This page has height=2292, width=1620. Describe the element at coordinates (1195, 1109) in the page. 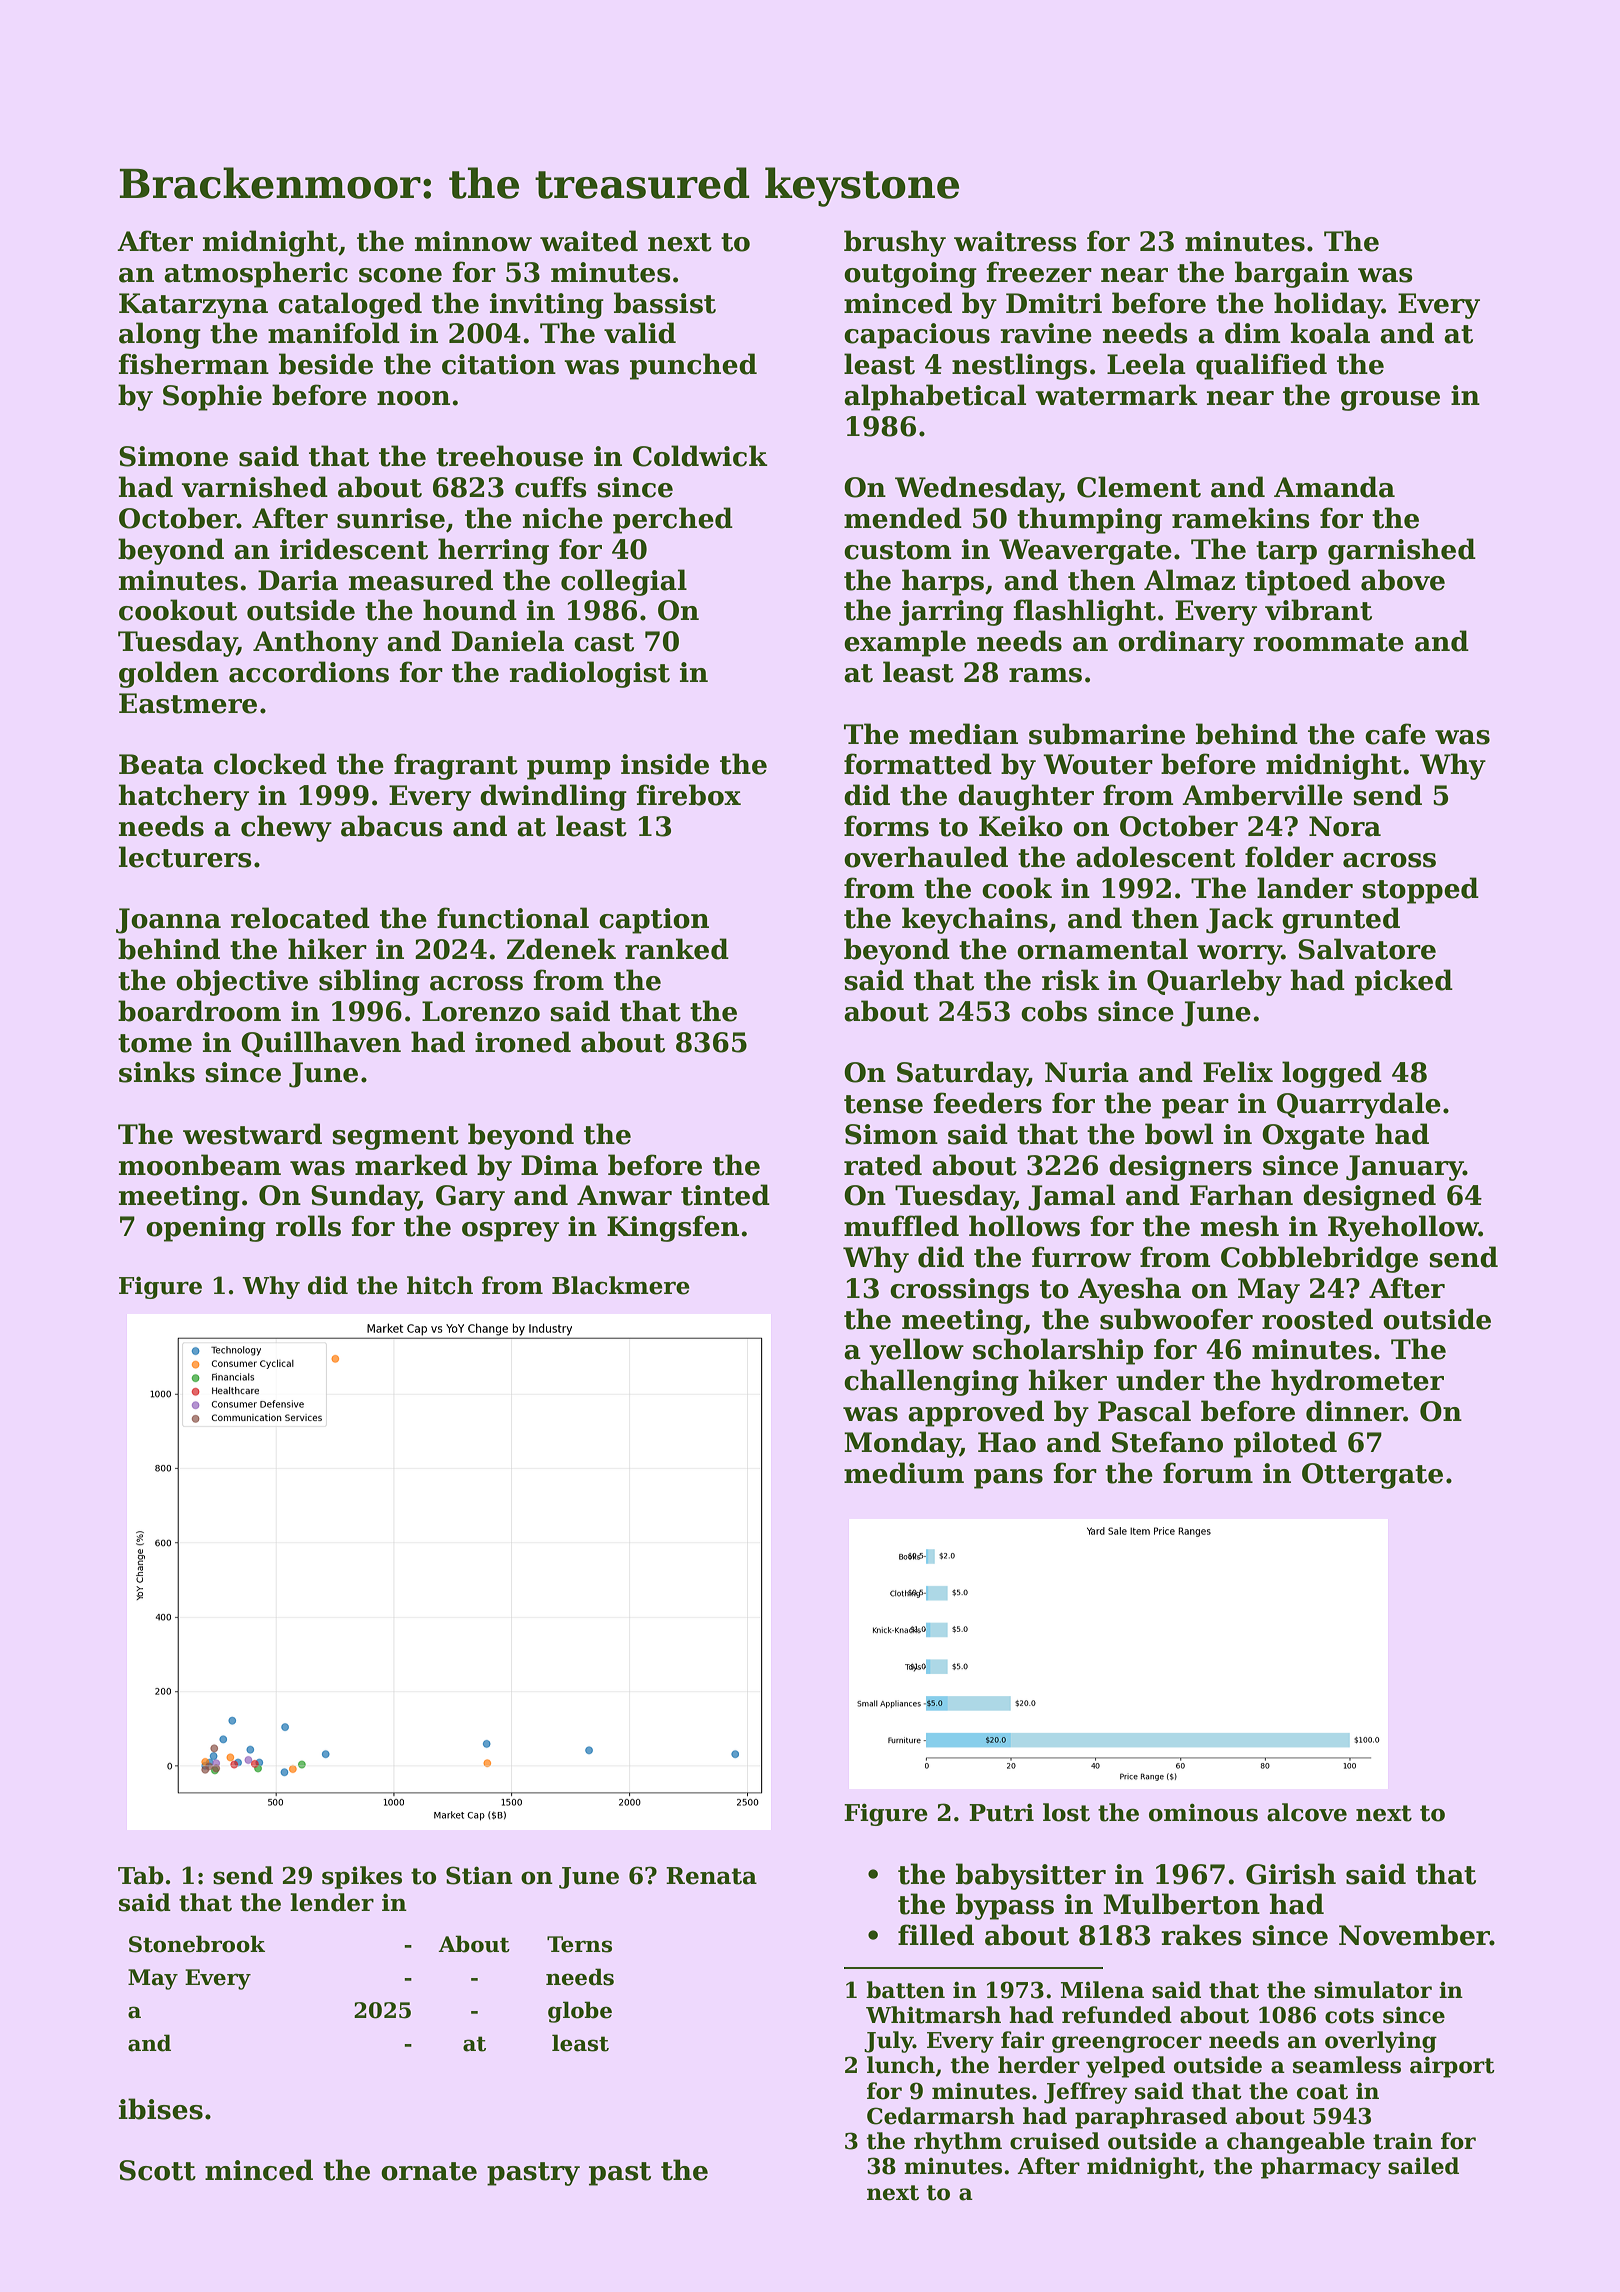

I see `pear` at that location.
